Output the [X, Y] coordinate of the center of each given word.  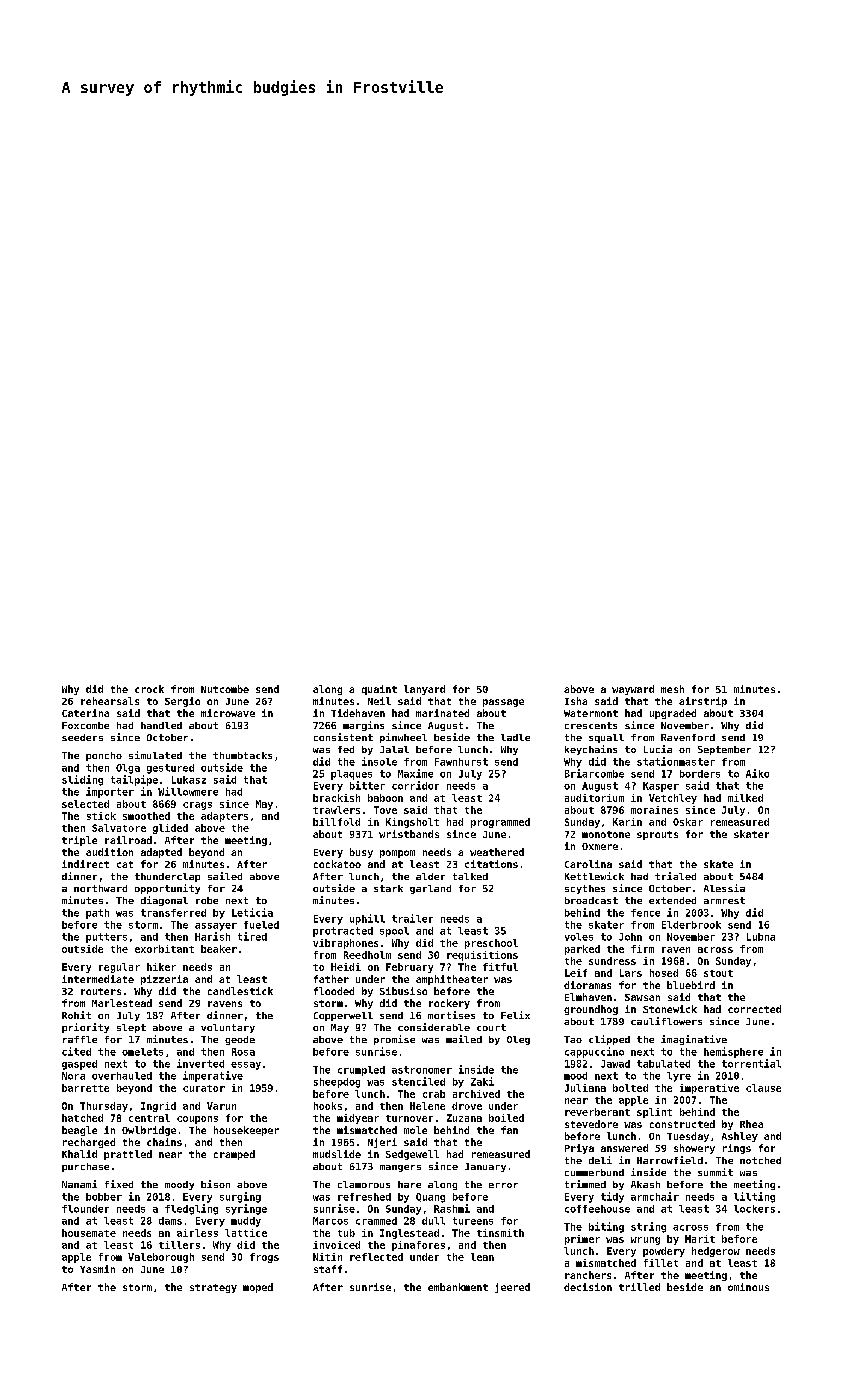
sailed [225, 876]
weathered [497, 852]
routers [101, 991]
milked [745, 798]
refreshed [364, 1197]
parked [582, 950]
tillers [179, 1245]
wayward [633, 690]
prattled [128, 1155]
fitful [500, 967]
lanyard [424, 690]
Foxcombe [85, 725]
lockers [754, 1209]
